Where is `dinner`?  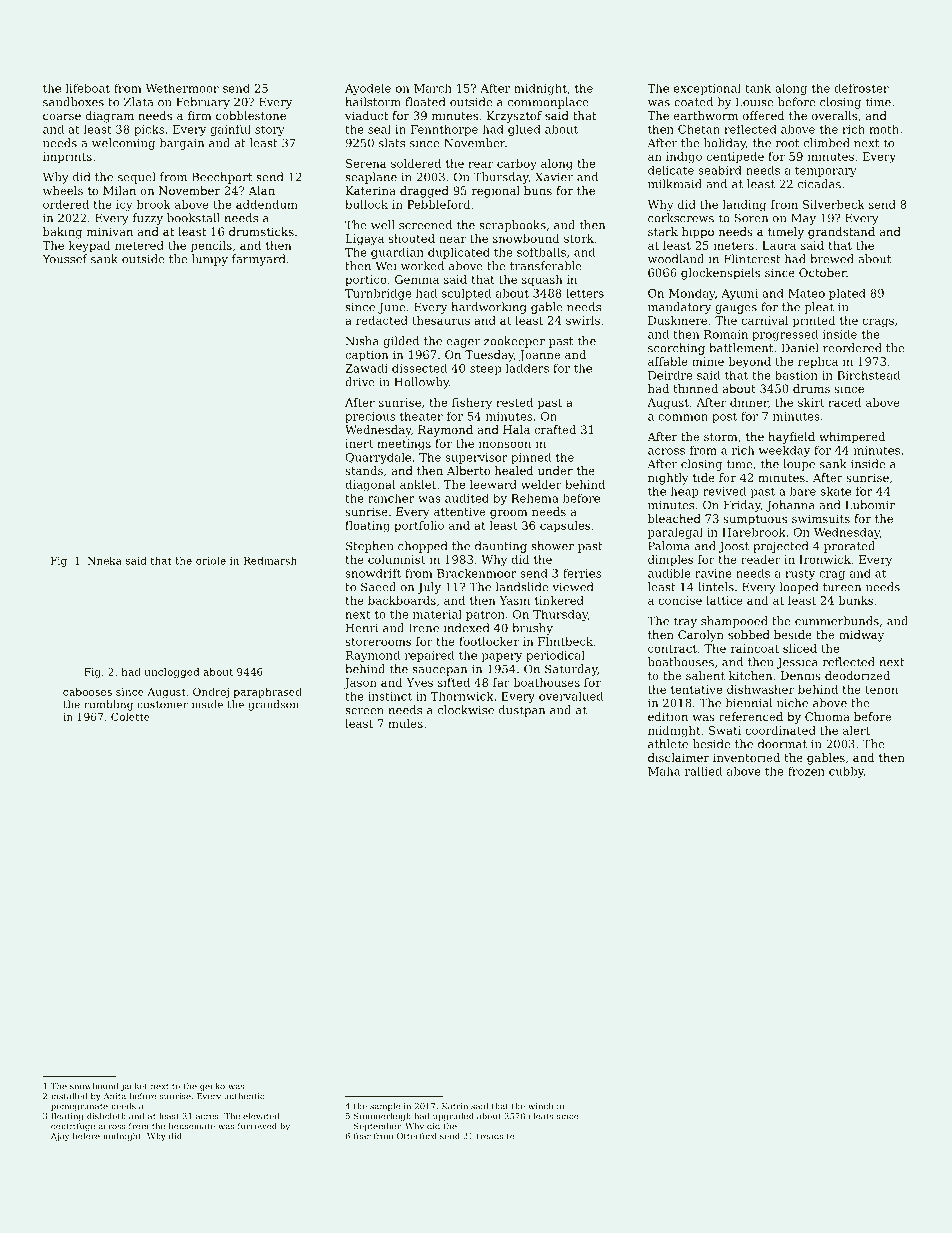 dinner is located at coordinates (749, 402).
